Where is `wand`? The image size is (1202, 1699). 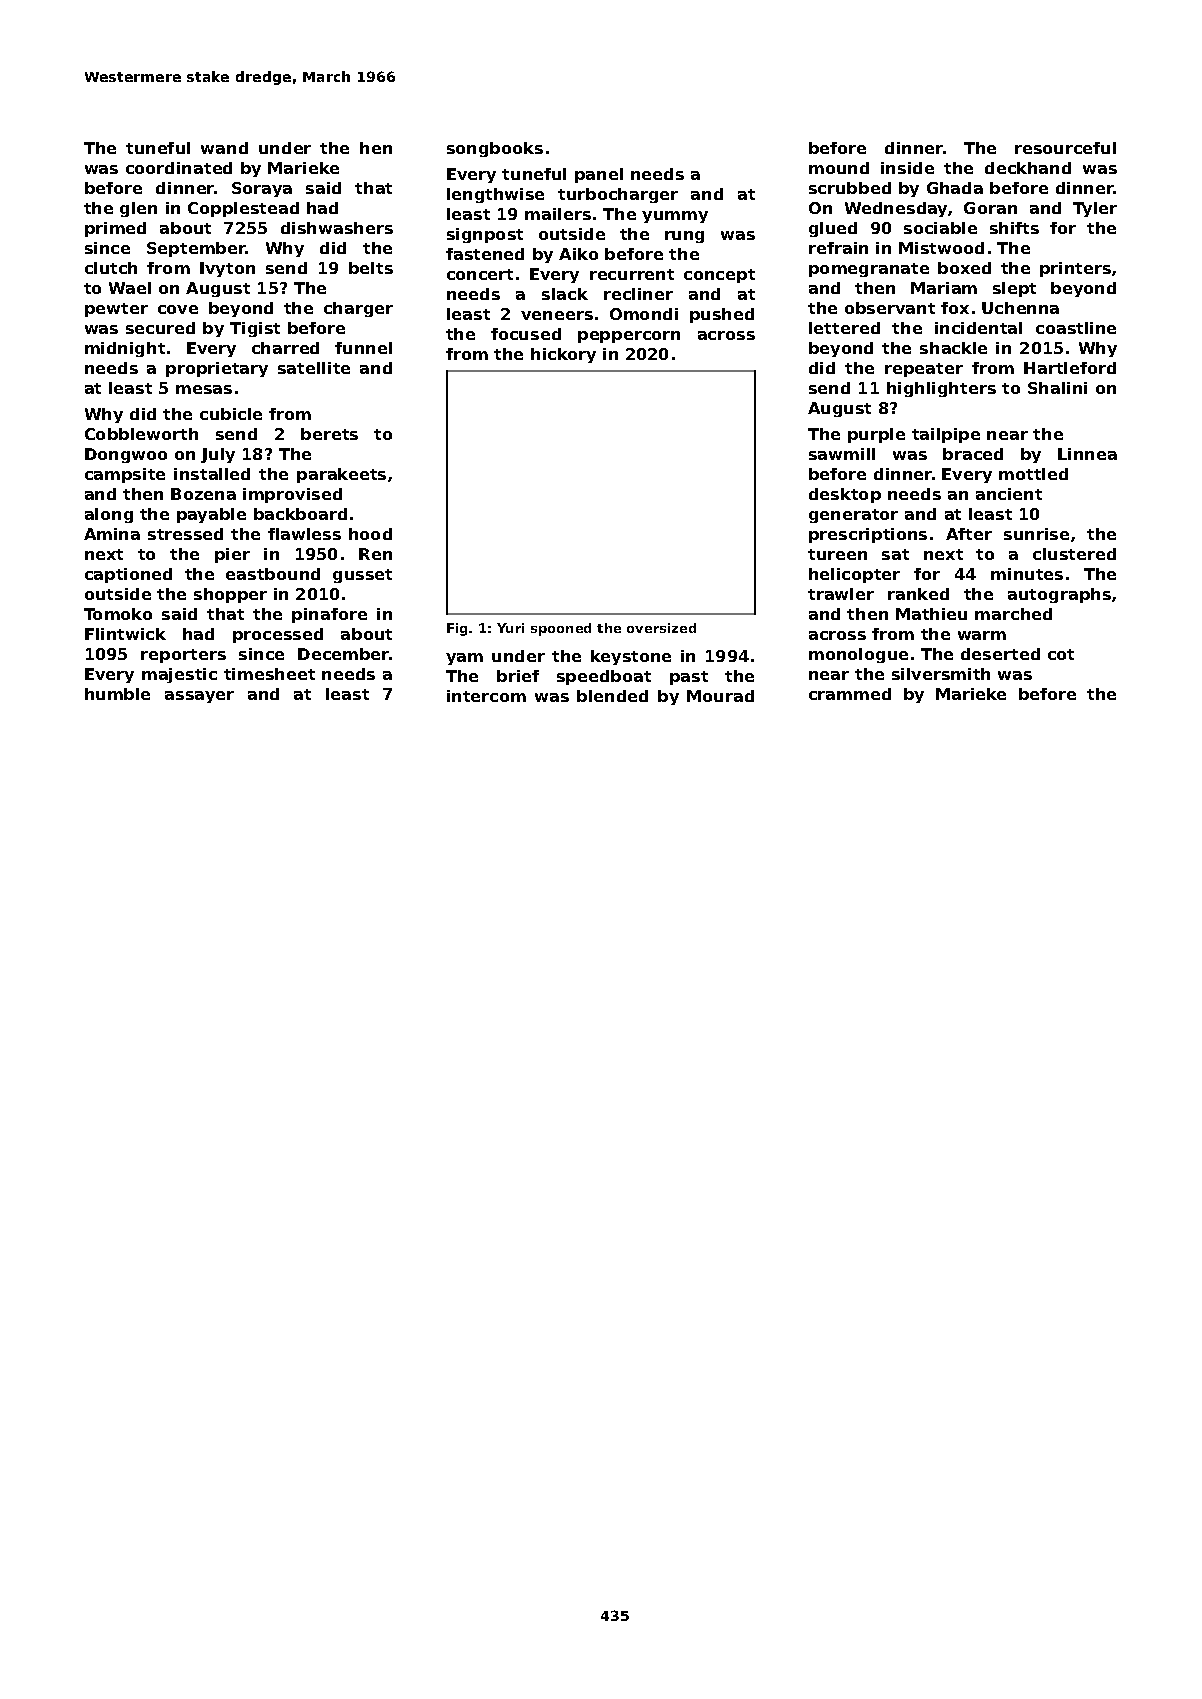 wand is located at coordinates (224, 148).
